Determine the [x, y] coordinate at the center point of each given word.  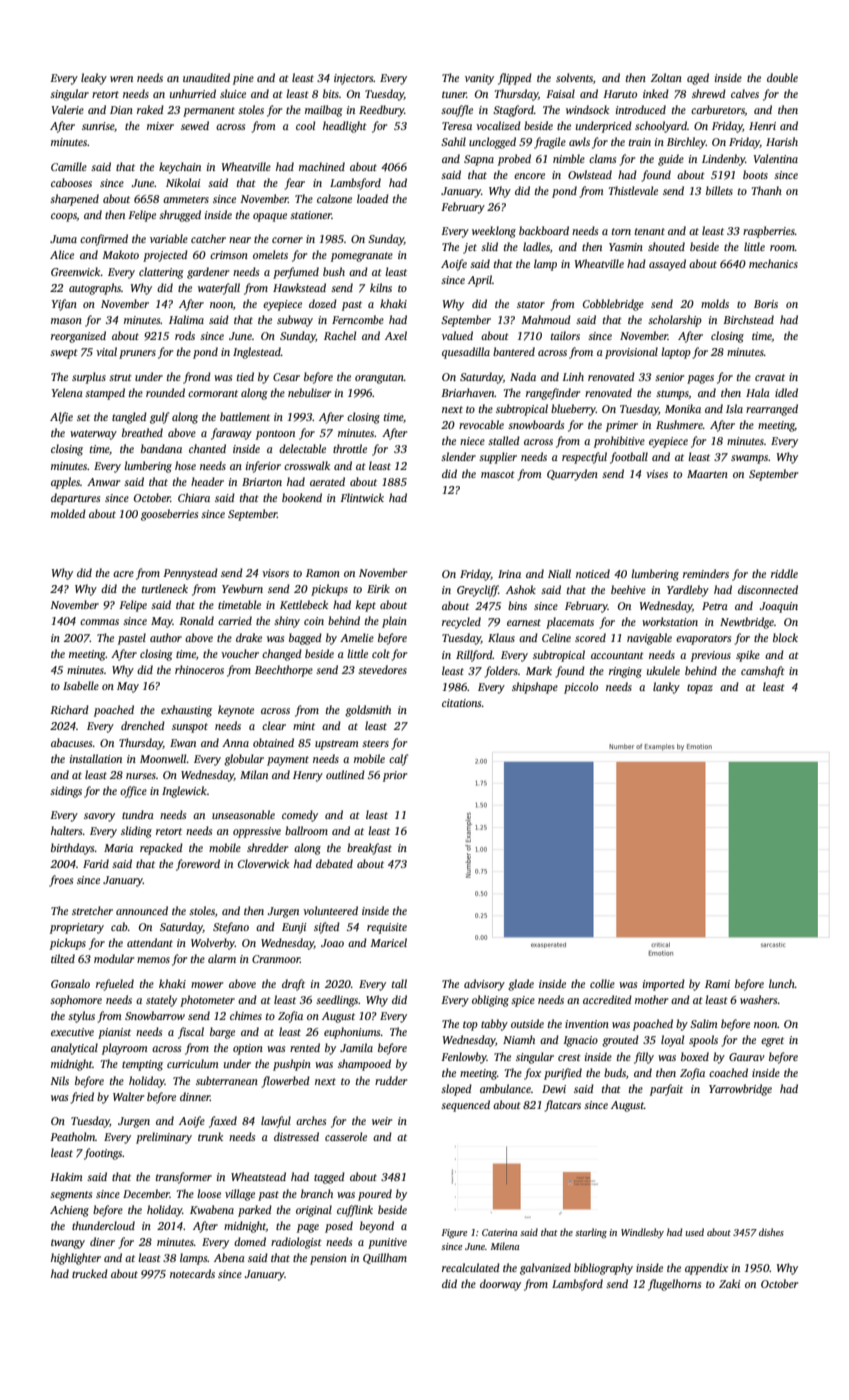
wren [121, 79]
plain [394, 622]
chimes [246, 1015]
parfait [666, 1090]
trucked [90, 1273]
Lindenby [723, 160]
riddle [784, 573]
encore [529, 176]
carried [235, 620]
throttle [350, 448]
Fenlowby [464, 1058]
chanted [207, 448]
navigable [649, 639]
